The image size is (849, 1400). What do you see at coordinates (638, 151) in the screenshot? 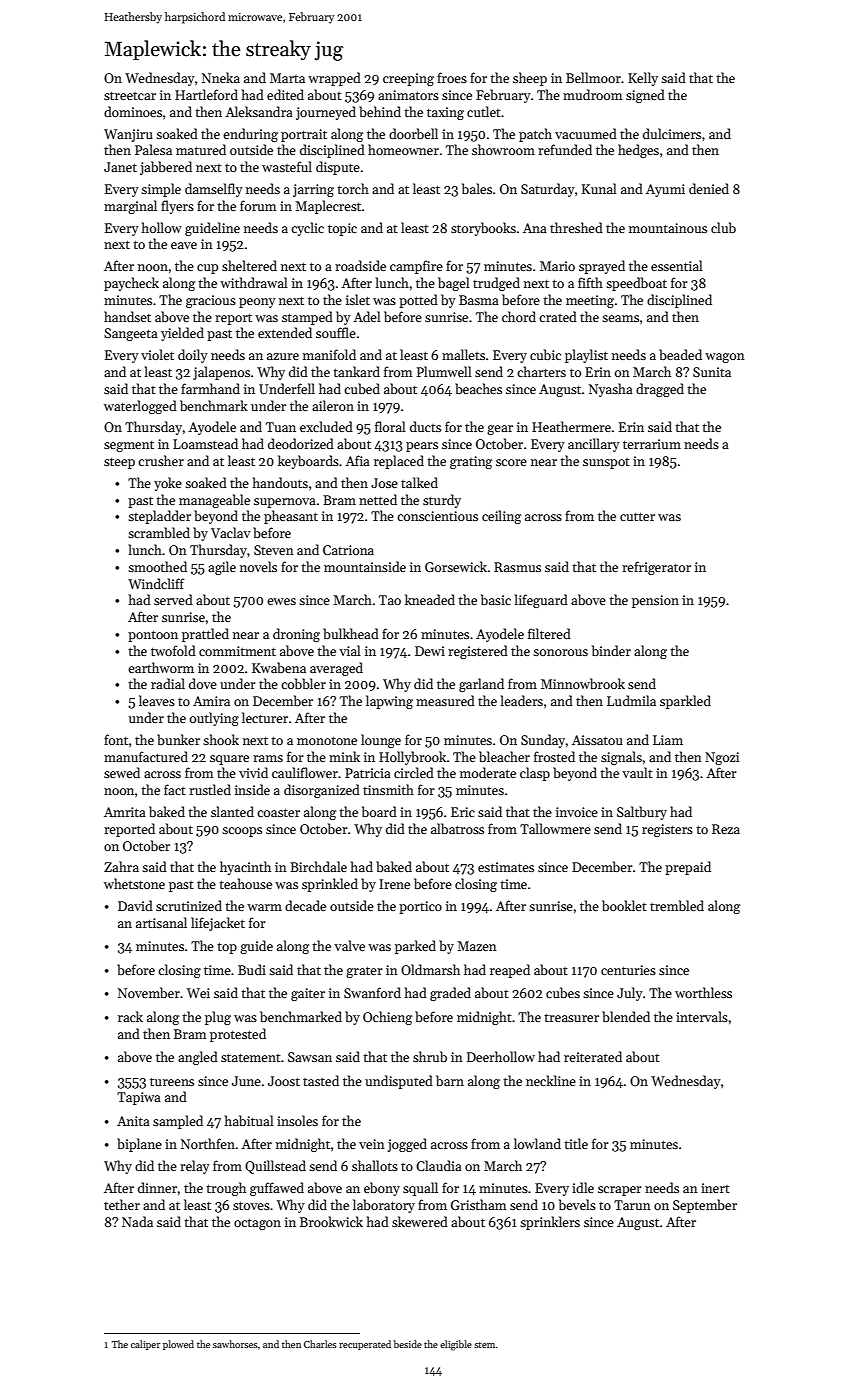
I see `hedges` at bounding box center [638, 151].
